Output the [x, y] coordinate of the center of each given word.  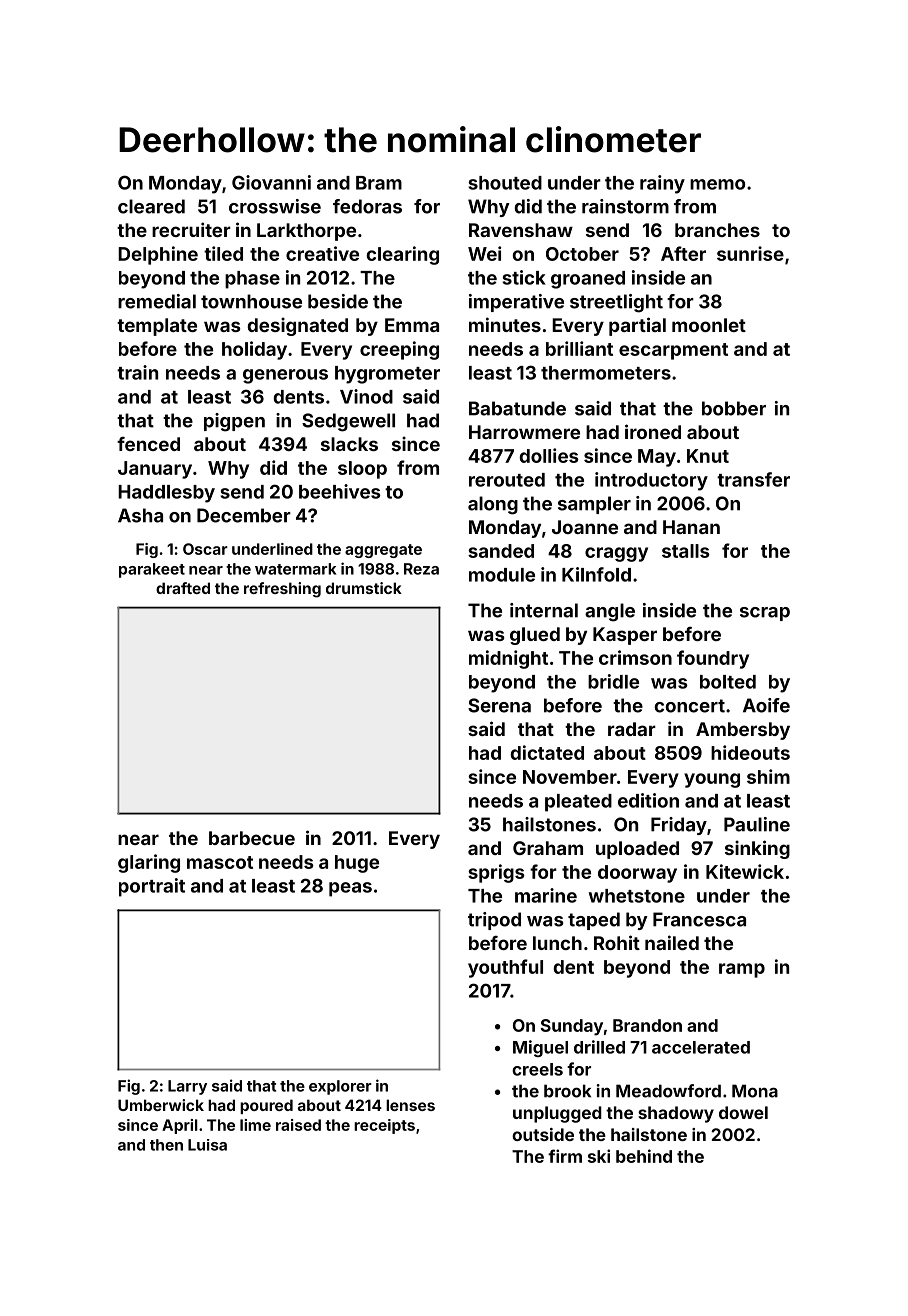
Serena [499, 705]
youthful [505, 968]
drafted [183, 588]
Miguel [540, 1048]
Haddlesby [166, 494]
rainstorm [625, 206]
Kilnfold [596, 574]
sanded [501, 551]
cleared [151, 206]
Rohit [617, 942]
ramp [742, 970]
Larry [187, 1087]
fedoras [367, 206]
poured [266, 1106]
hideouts [750, 752]
